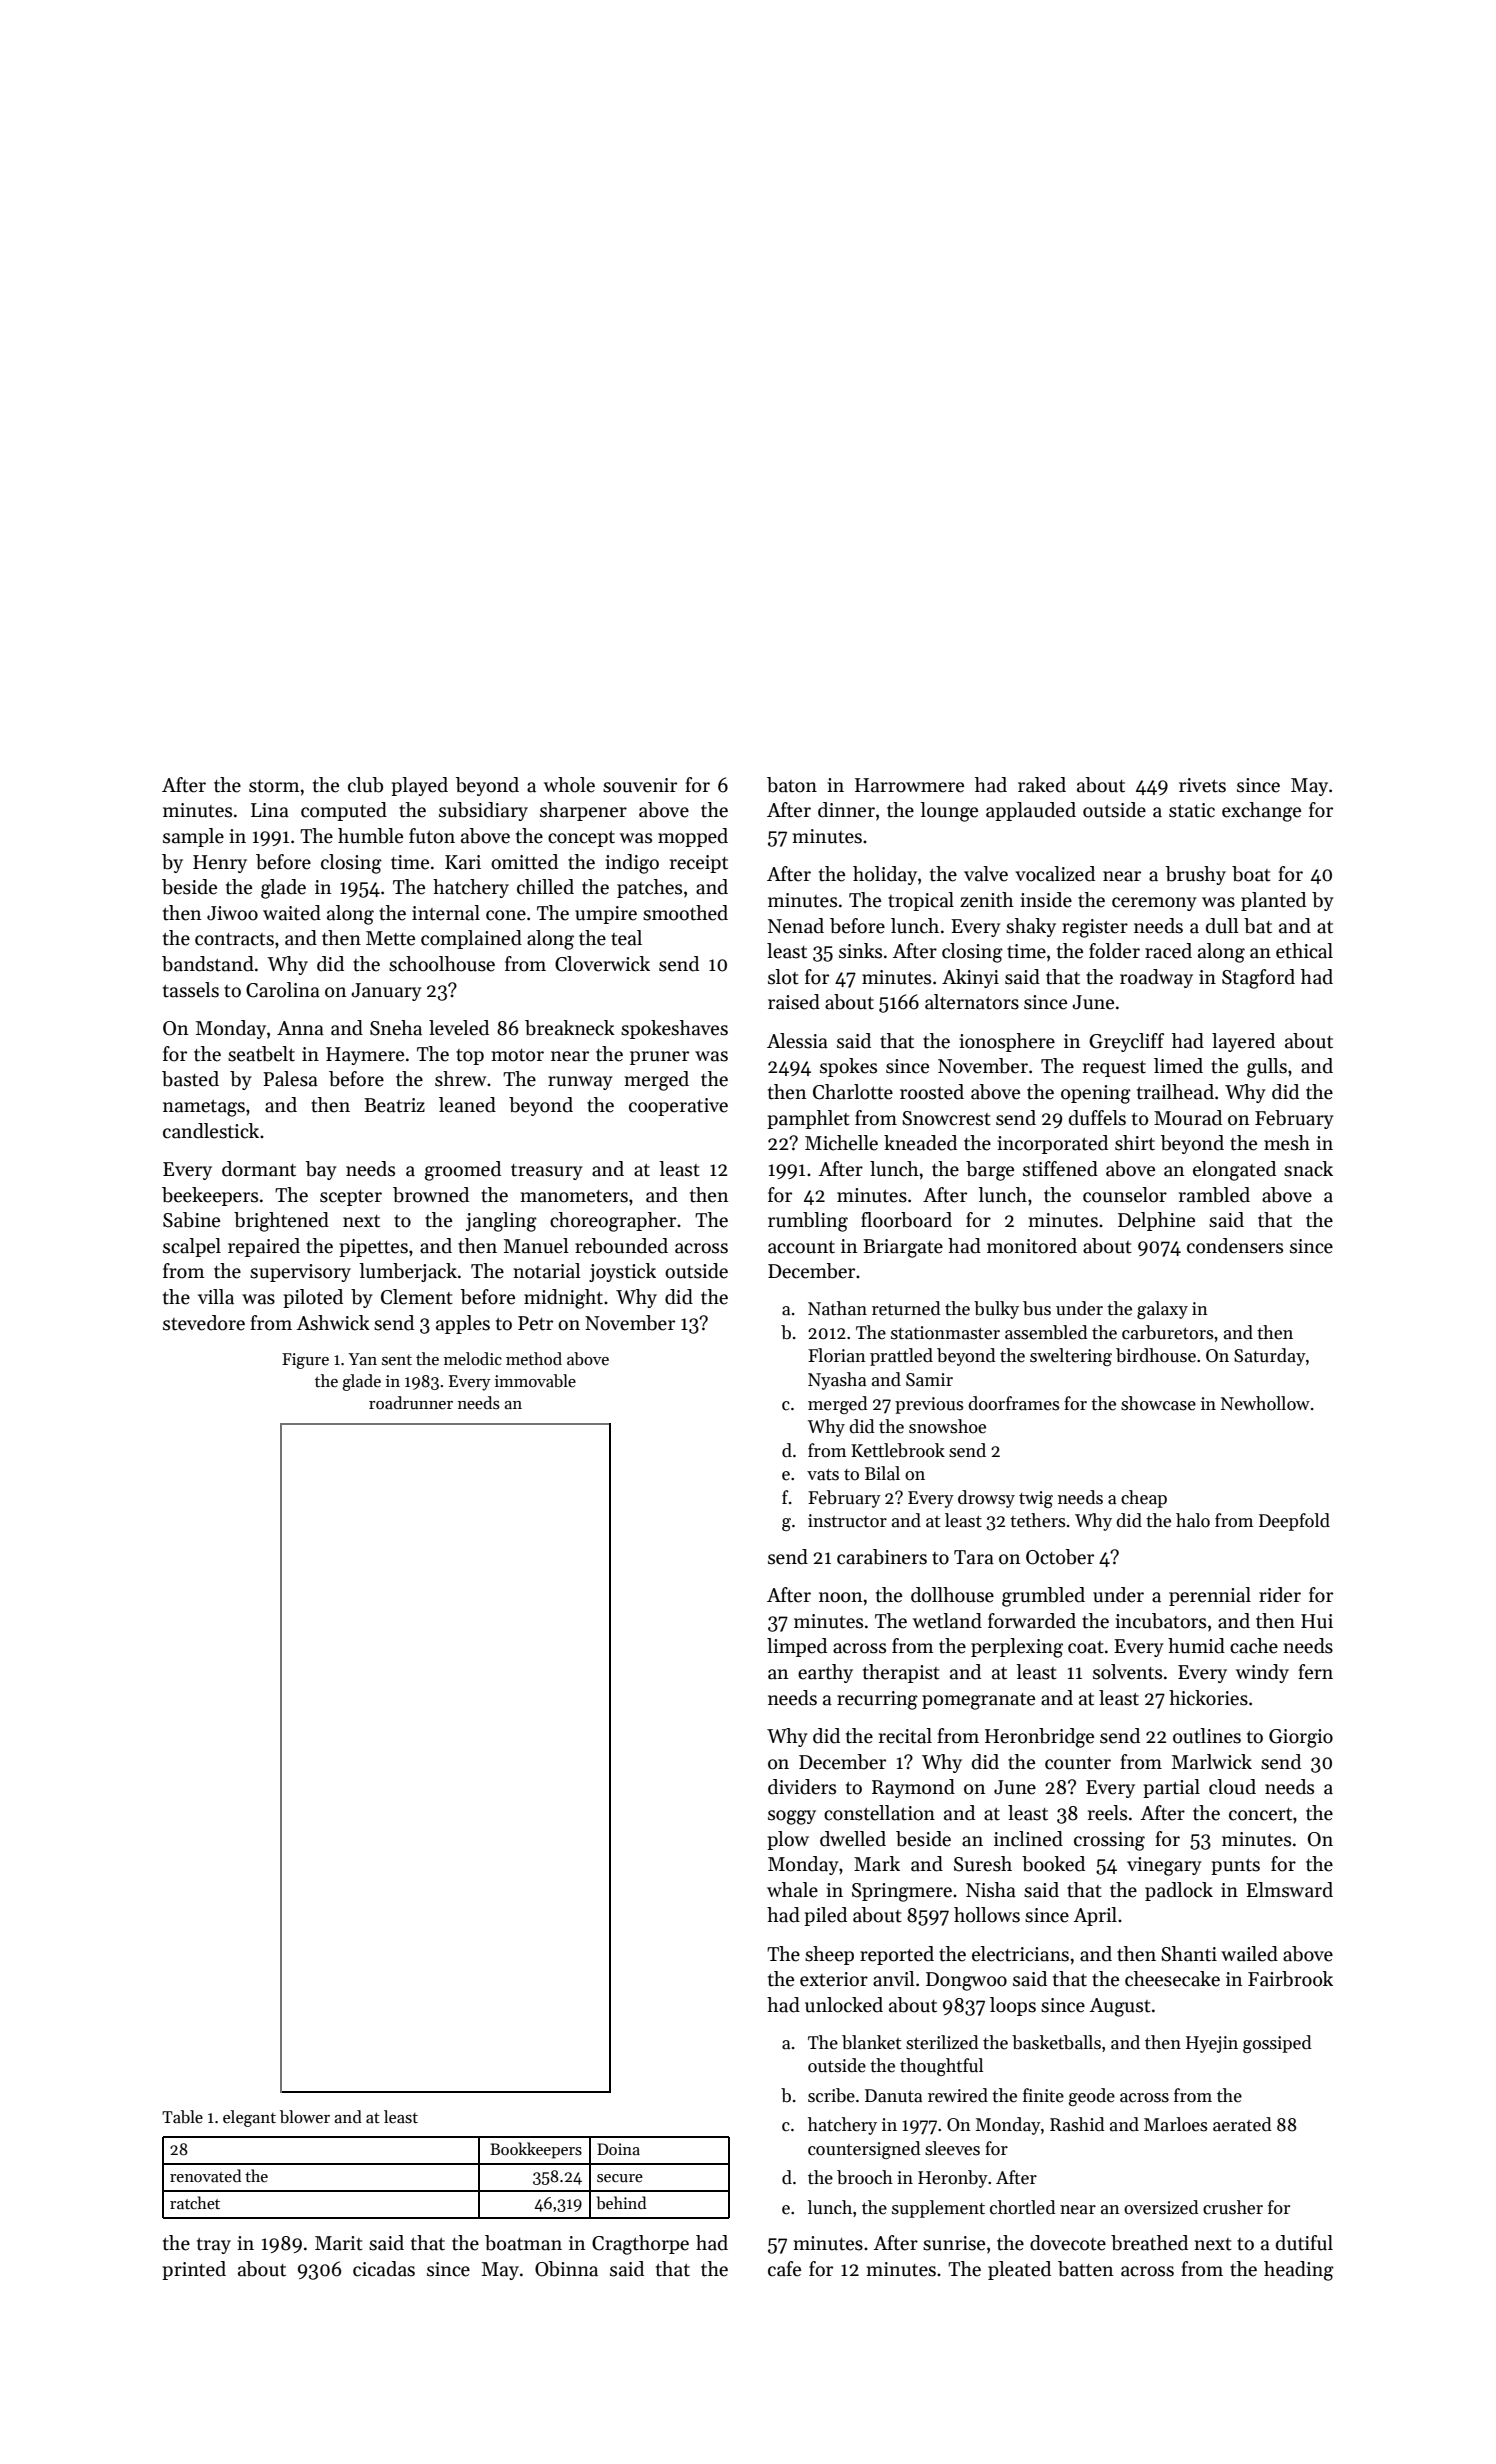  I want to click on Figure, so click(305, 1361).
